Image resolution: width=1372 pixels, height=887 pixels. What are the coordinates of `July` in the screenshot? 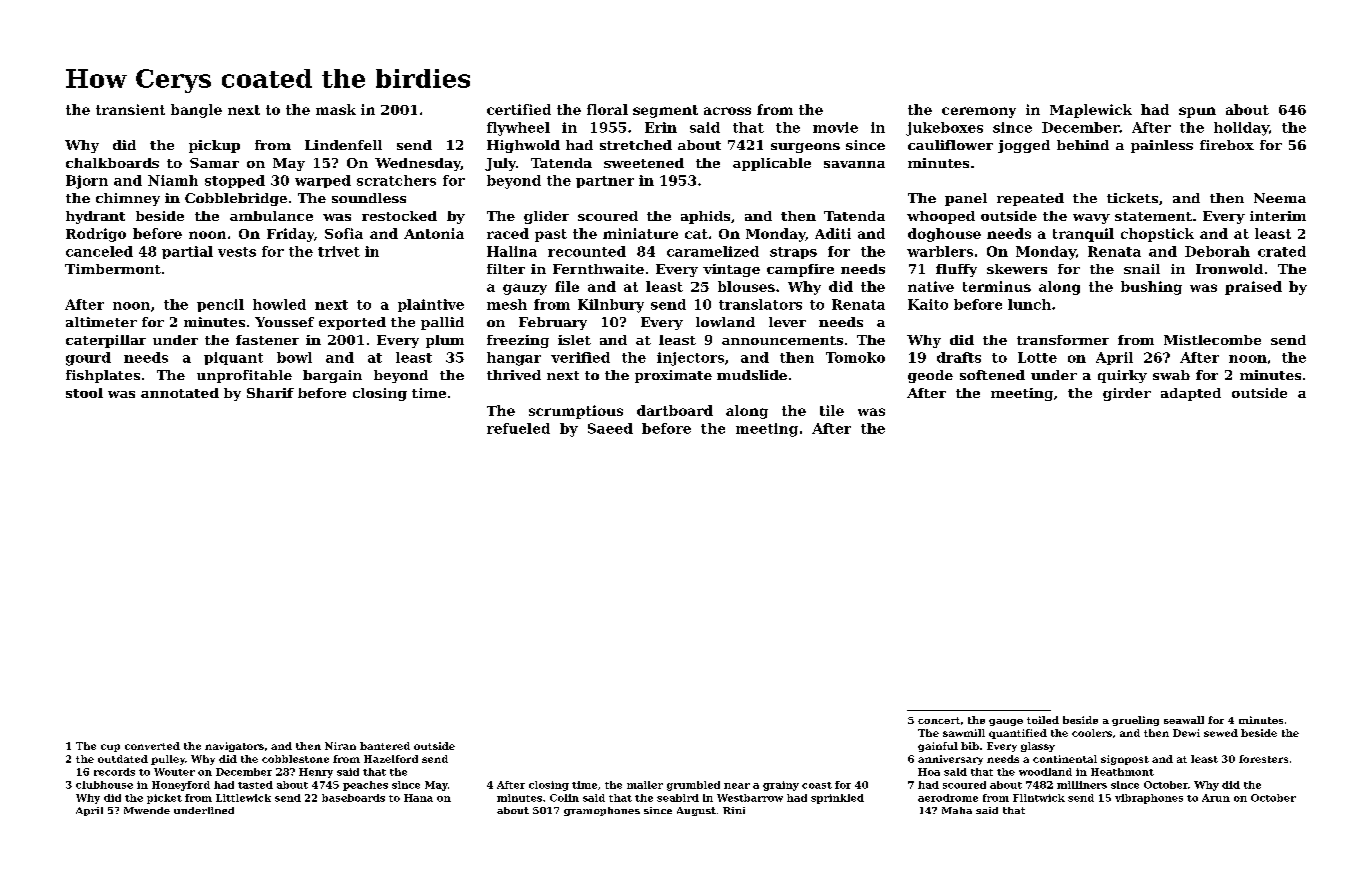 It's located at (500, 164).
